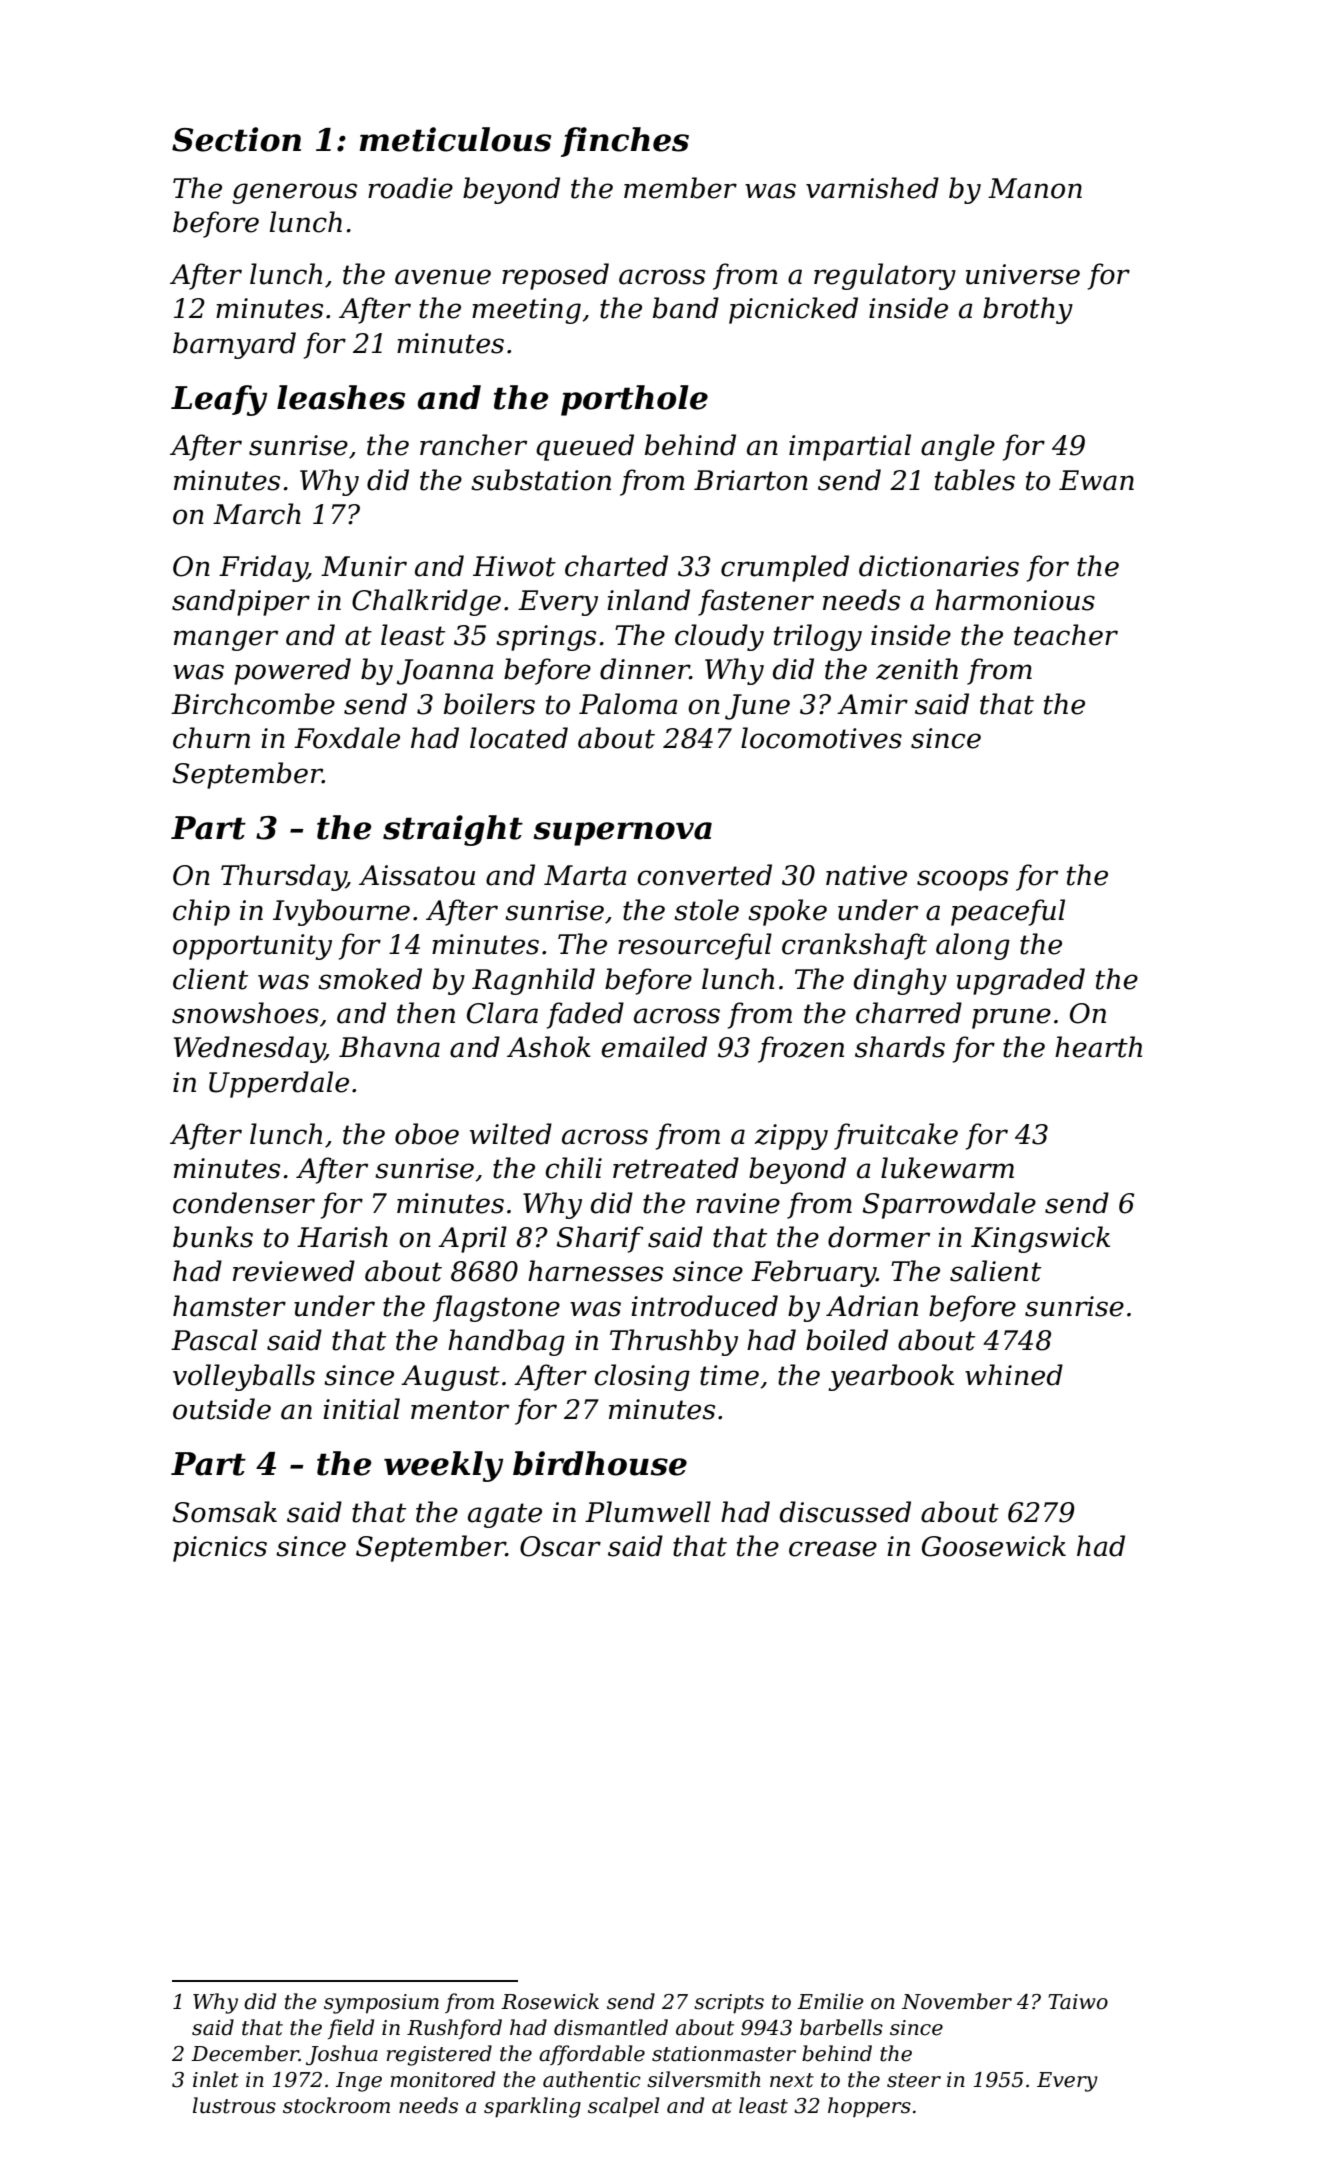 The image size is (1318, 2171). Describe the element at coordinates (283, 877) in the document. I see `Thursday` at that location.
